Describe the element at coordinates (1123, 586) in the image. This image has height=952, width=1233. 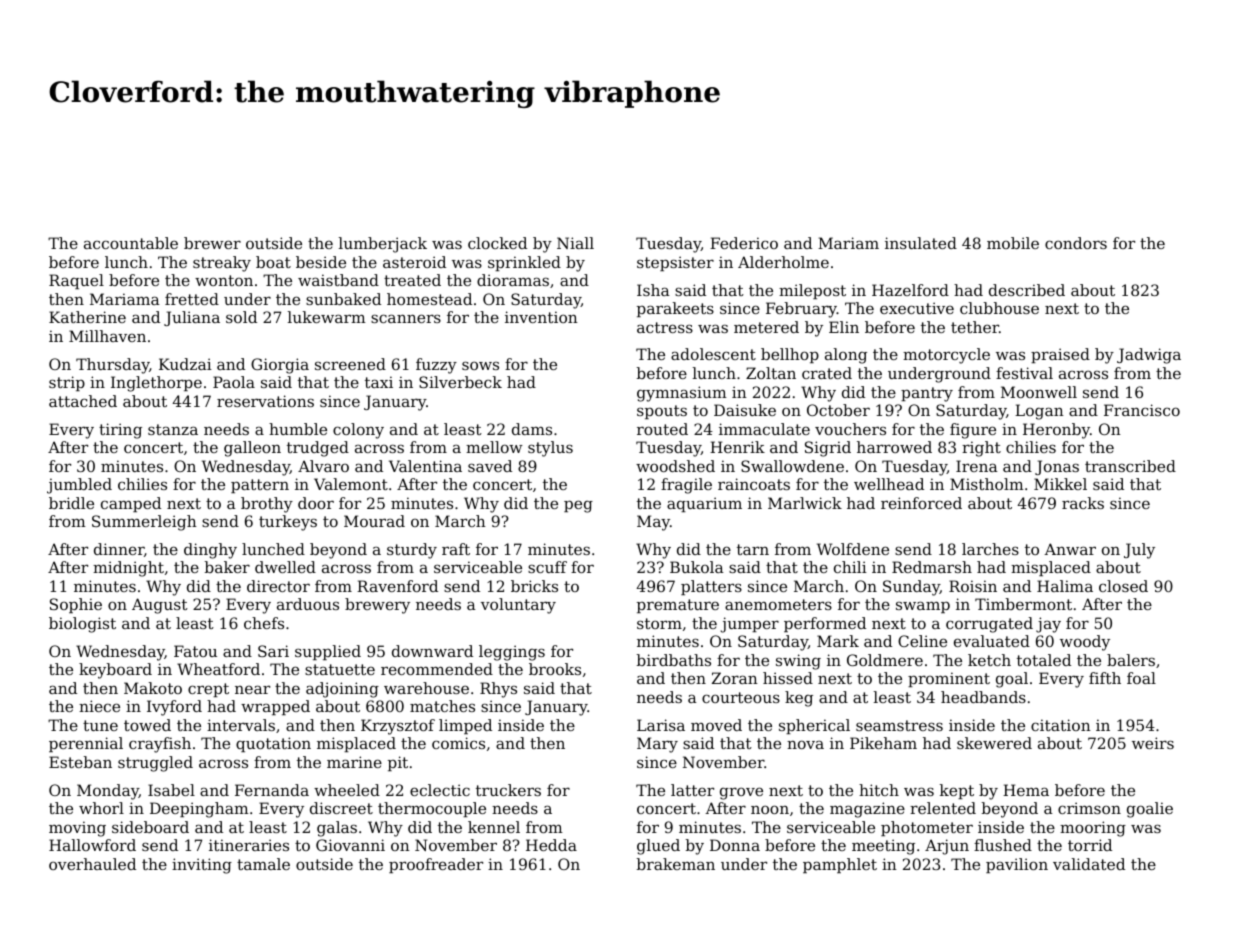
I see `closed` at that location.
